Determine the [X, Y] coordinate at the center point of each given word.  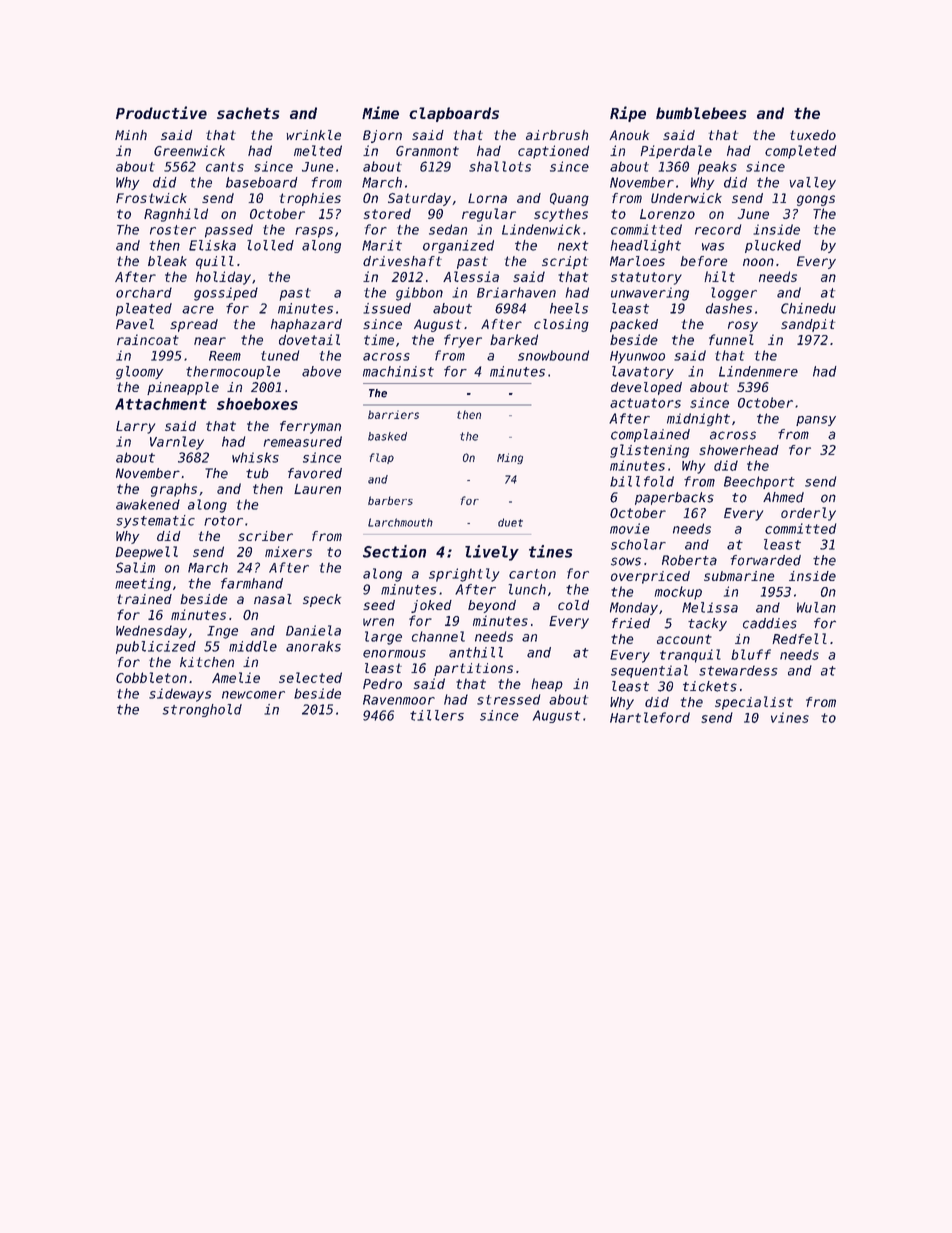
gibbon [419, 294]
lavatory [643, 372]
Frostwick [151, 198]
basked [387, 436]
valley [812, 183]
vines [790, 717]
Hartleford [650, 717]
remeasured [303, 441]
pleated [144, 309]
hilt [719, 276]
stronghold [202, 710]
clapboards [454, 114]
